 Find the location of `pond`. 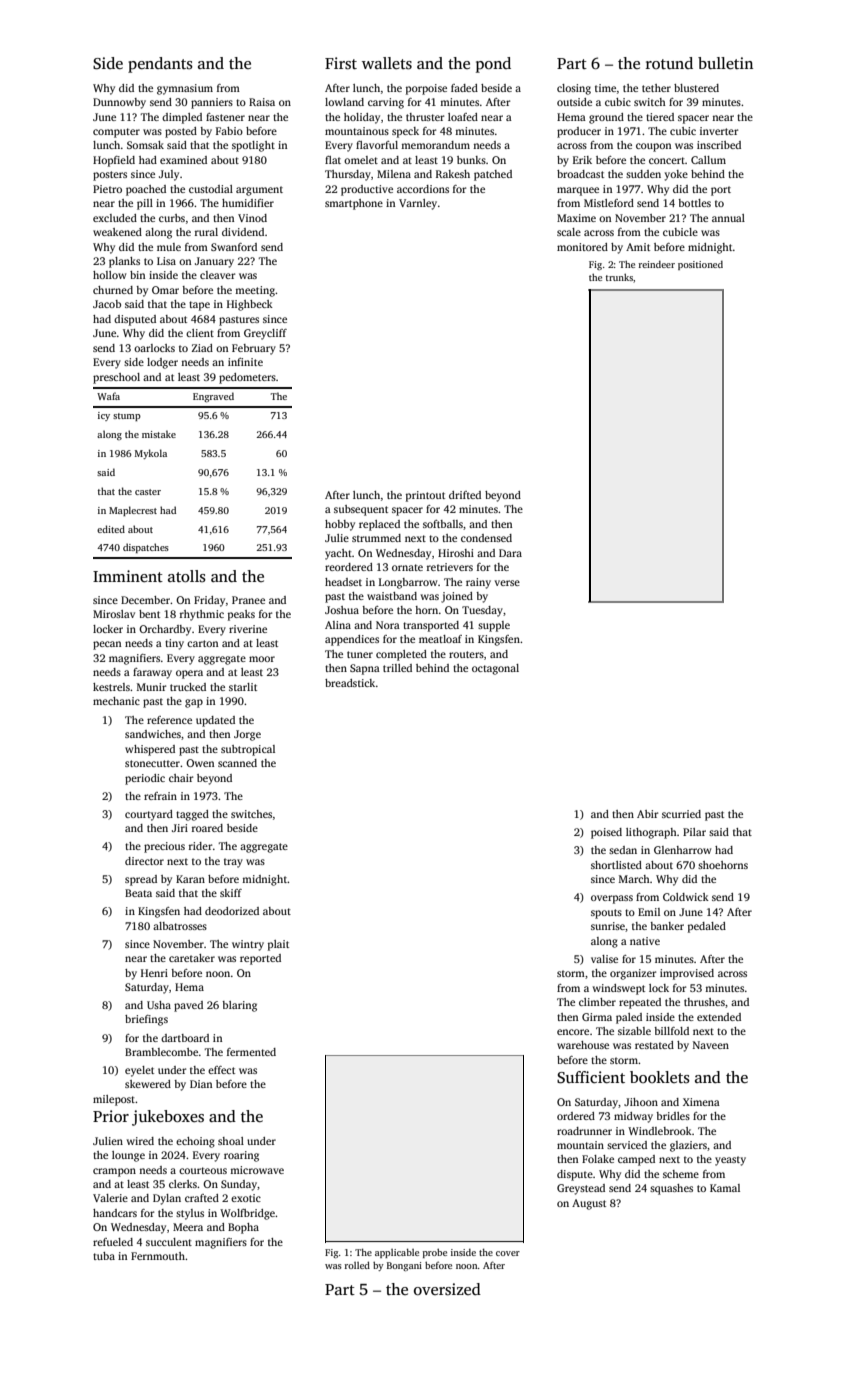

pond is located at coordinates (493, 65).
